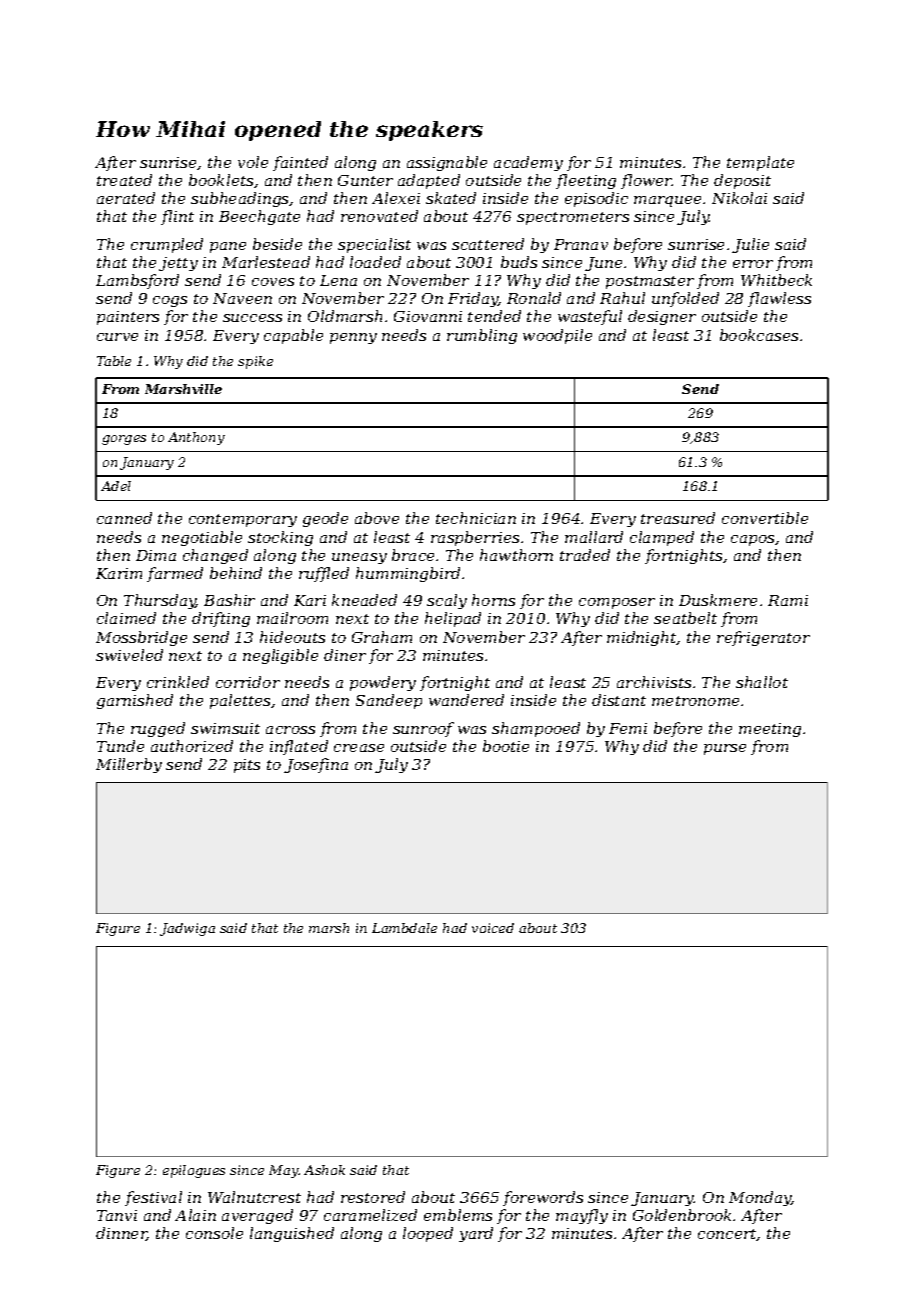 The width and height of the screenshot is (924, 1311). I want to click on shampooed, so click(536, 729).
